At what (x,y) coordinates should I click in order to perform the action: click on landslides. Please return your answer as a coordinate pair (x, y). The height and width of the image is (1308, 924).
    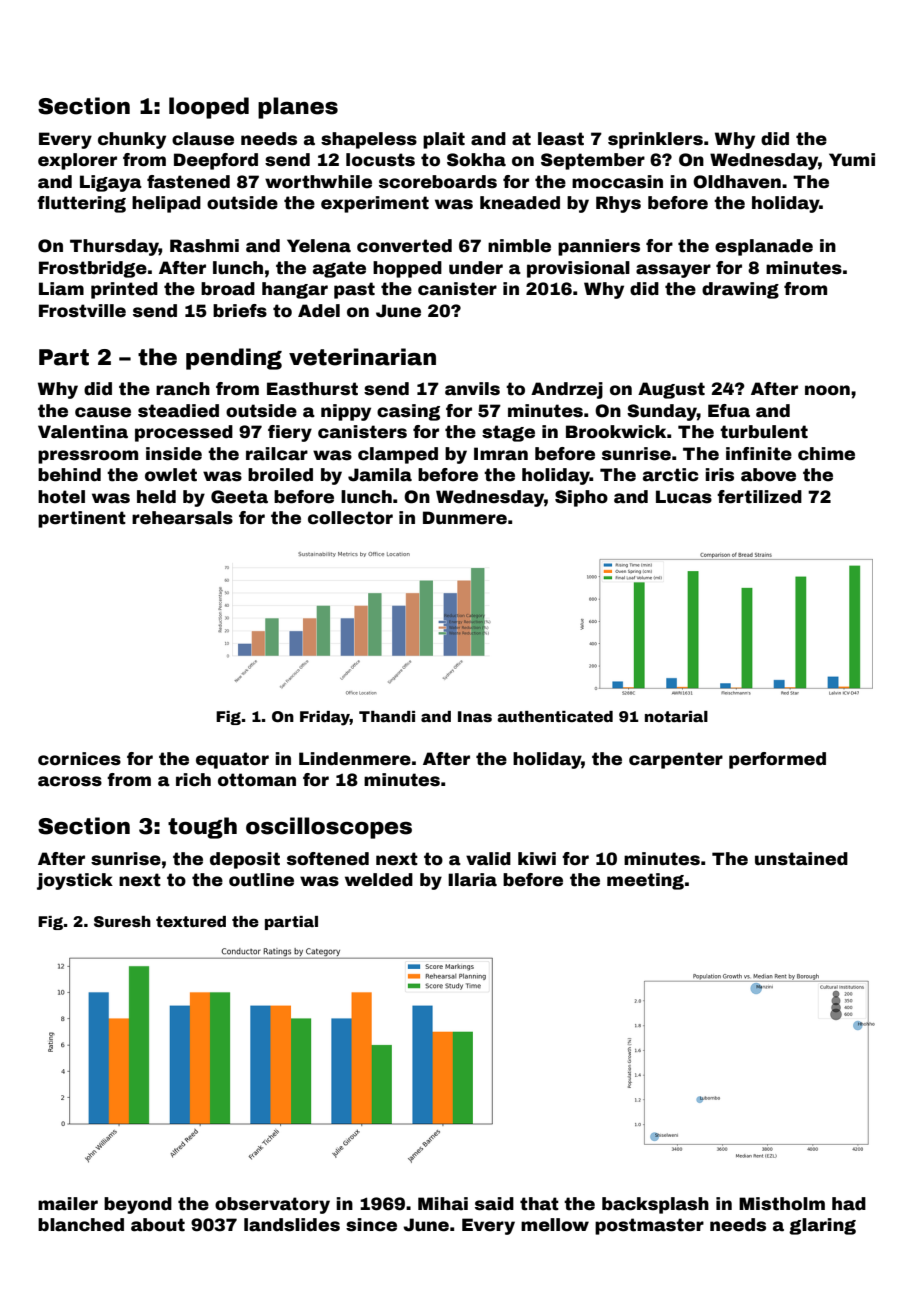
    Looking at the image, I should click on (292, 1225).
